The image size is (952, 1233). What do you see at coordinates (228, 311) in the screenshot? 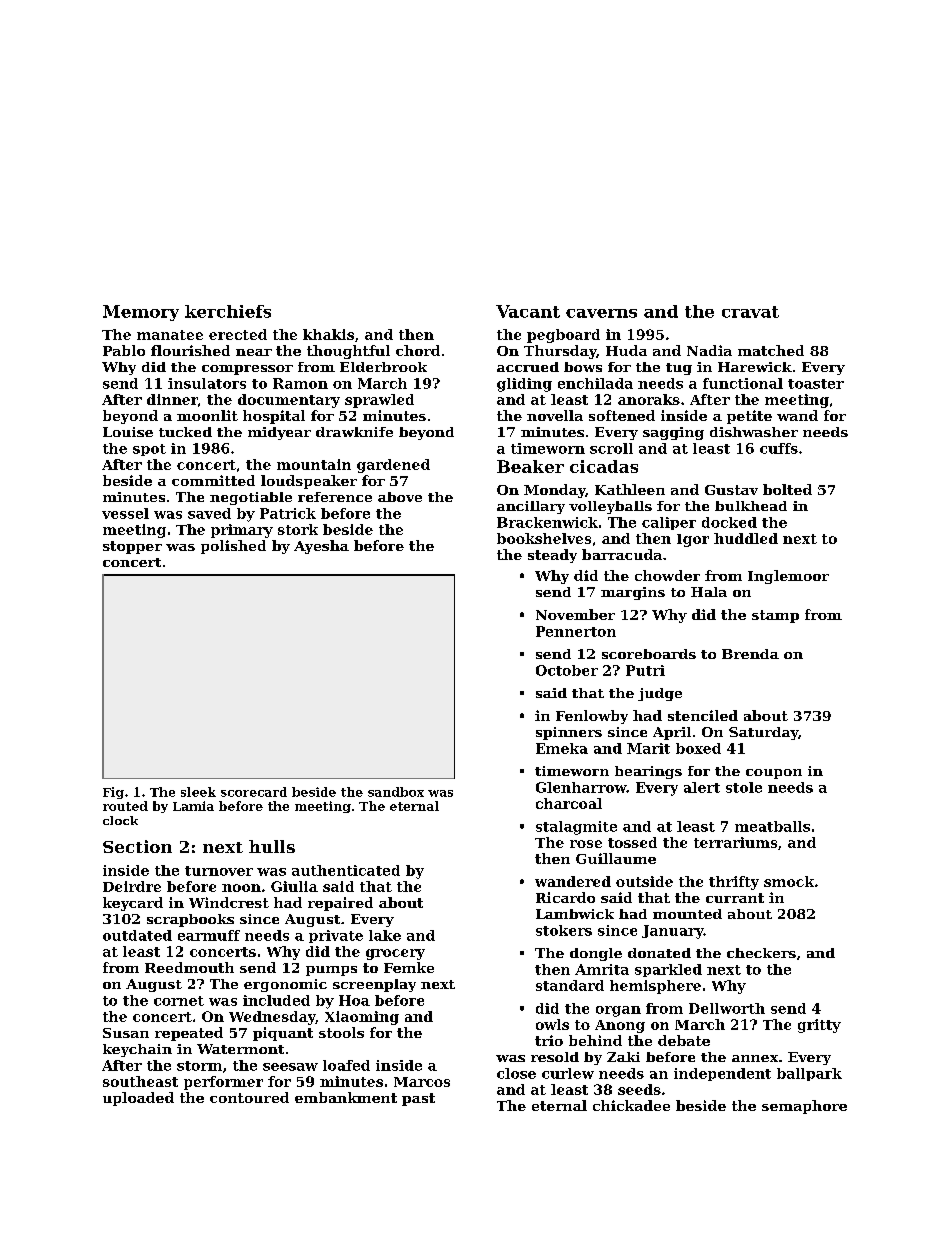
I see `kerchiefs` at bounding box center [228, 311].
